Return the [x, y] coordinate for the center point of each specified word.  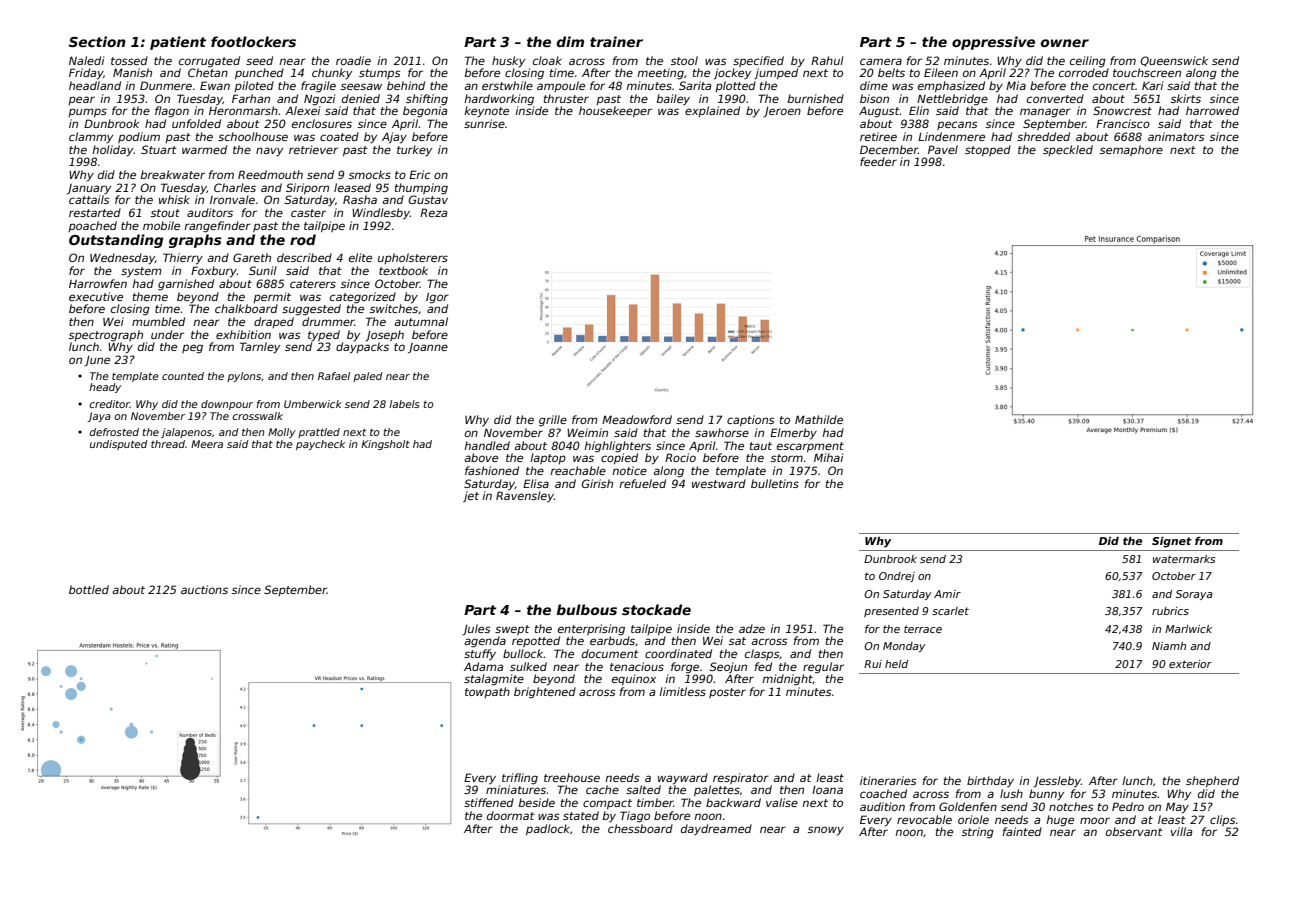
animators [1176, 136]
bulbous [587, 609]
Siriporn [307, 188]
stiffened [489, 802]
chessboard [640, 828]
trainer [616, 41]
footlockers [253, 41]
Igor [437, 298]
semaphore [1131, 150]
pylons [244, 377]
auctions [204, 589]
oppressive [993, 43]
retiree [878, 136]
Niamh [1169, 646]
